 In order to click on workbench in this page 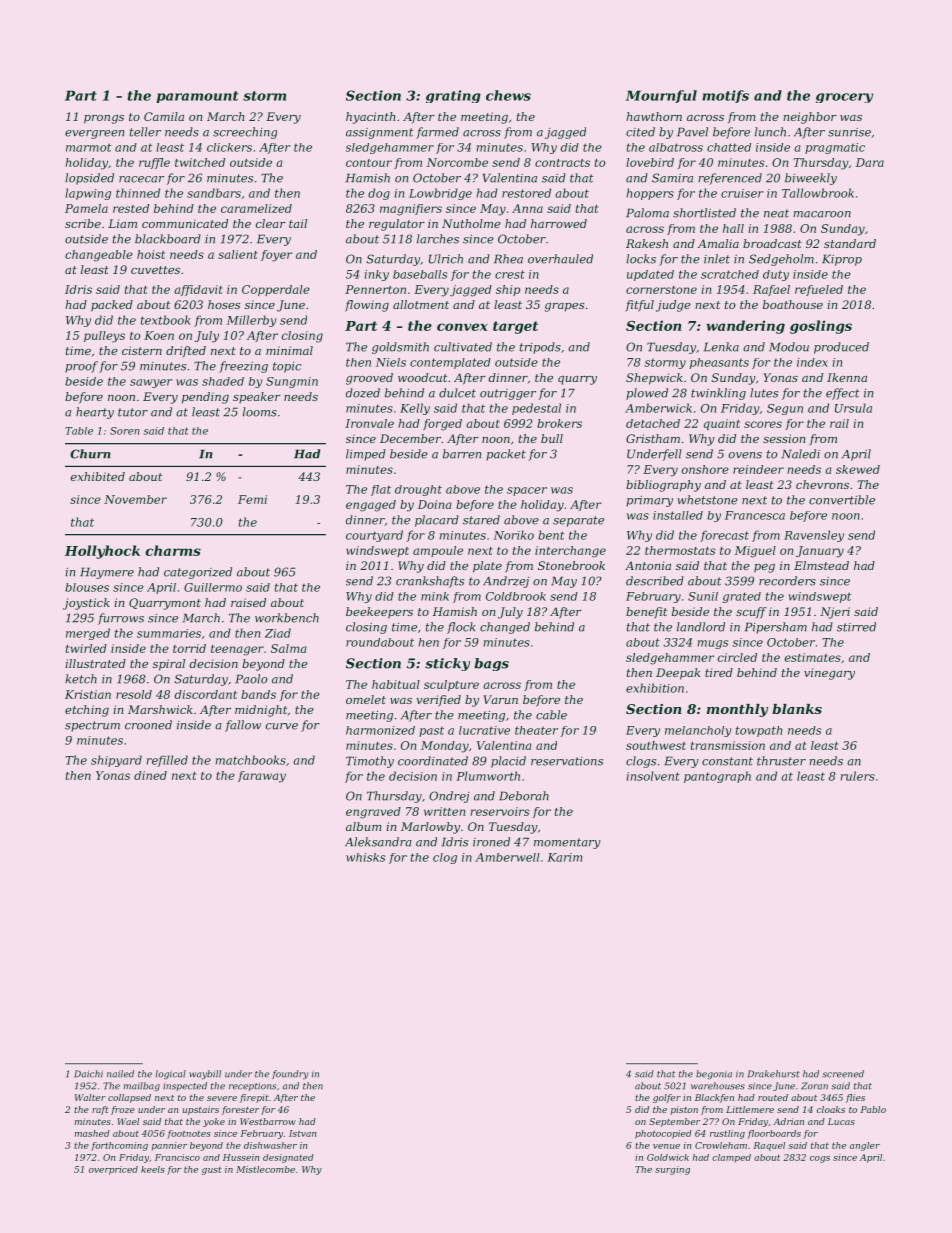, I will do `click(287, 618)`.
